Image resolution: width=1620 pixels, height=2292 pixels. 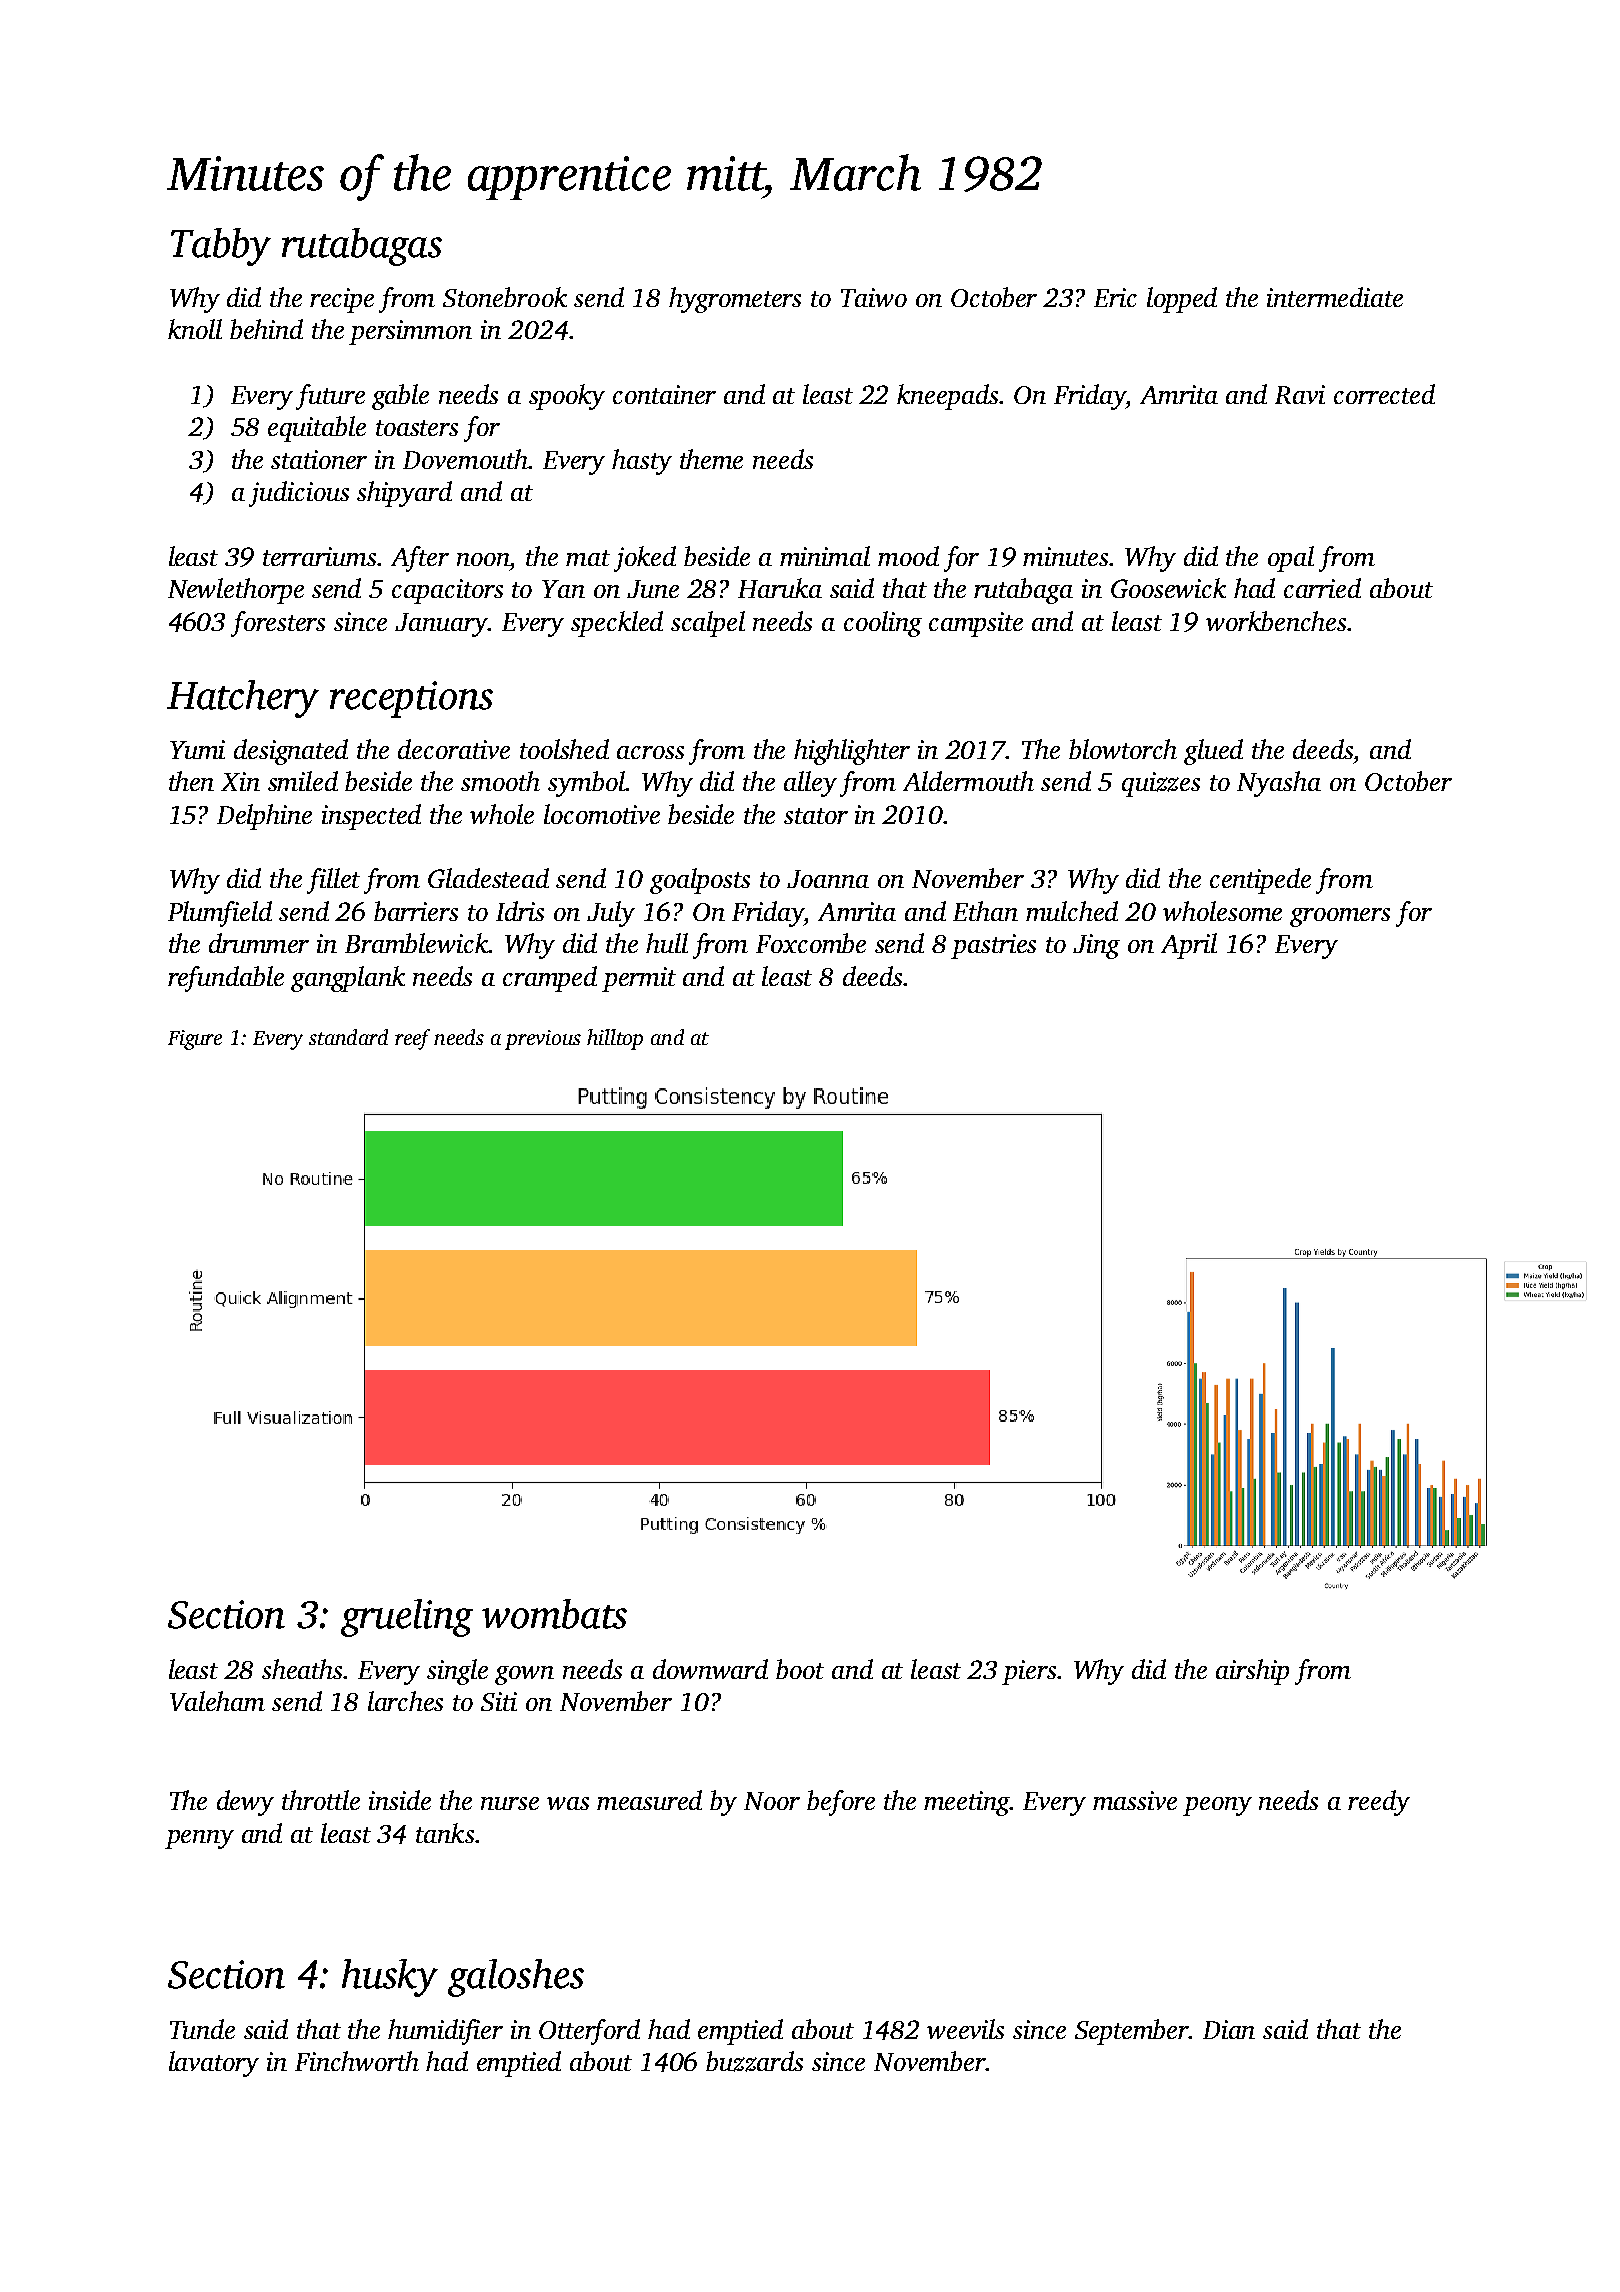 What do you see at coordinates (874, 297) in the screenshot?
I see `Taiwo` at bounding box center [874, 297].
